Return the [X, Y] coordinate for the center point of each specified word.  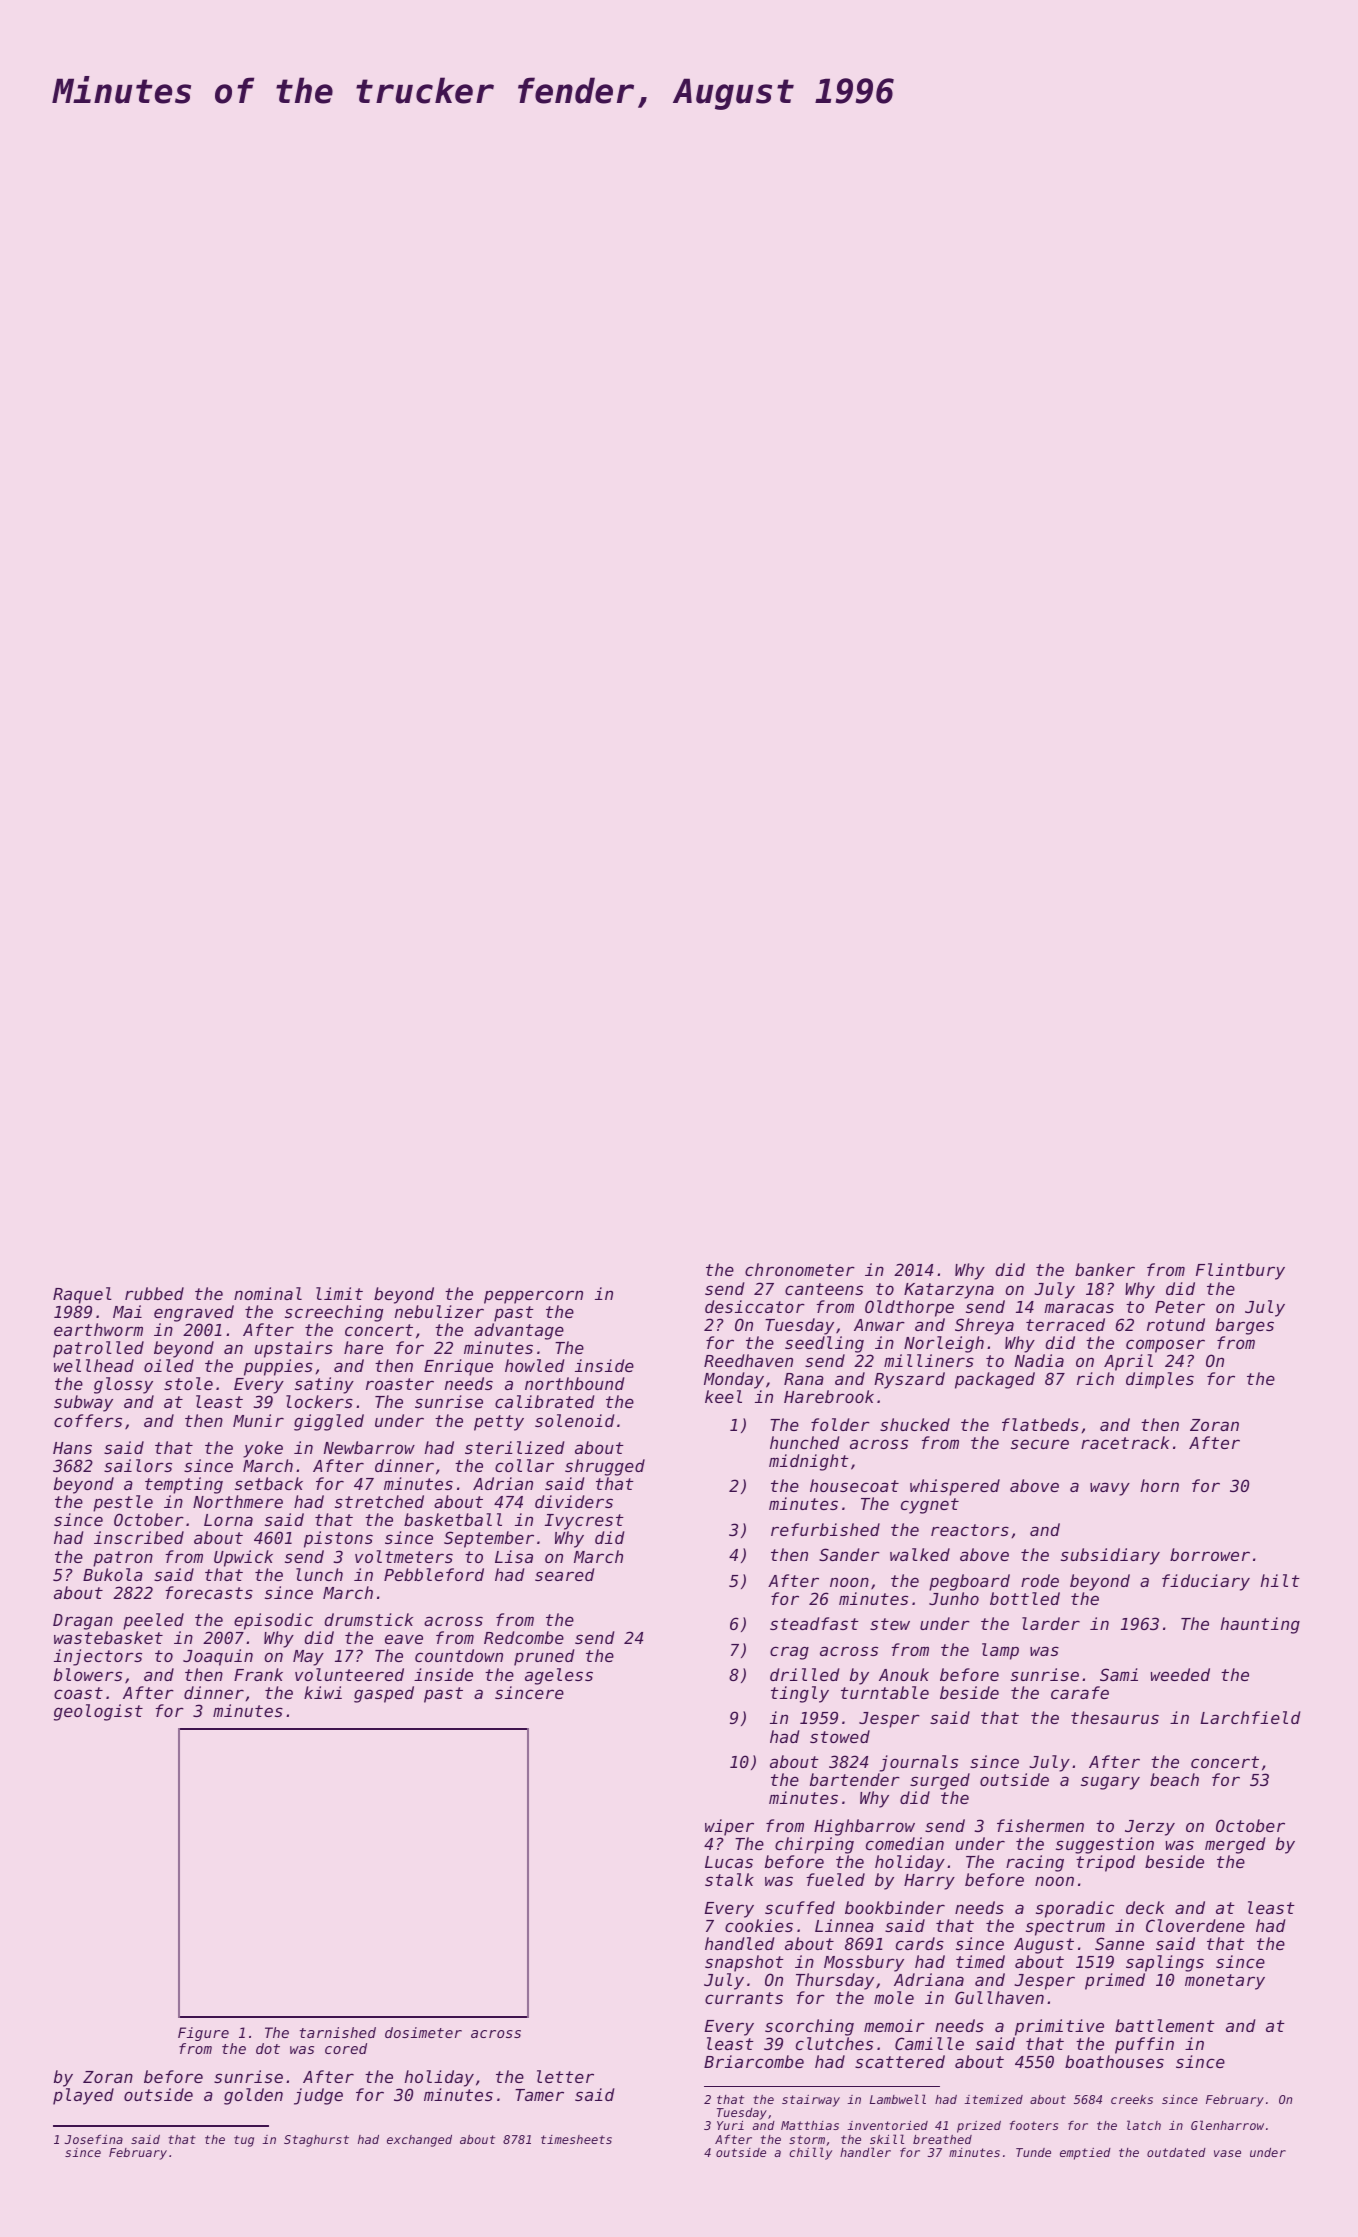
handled [739, 1943]
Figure [203, 2034]
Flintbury [1240, 1271]
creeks [1132, 2099]
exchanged [419, 2141]
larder [1051, 1623]
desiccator [755, 1306]
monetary [1225, 1982]
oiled [169, 1365]
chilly [810, 2153]
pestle [123, 1503]
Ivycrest [584, 1522]
